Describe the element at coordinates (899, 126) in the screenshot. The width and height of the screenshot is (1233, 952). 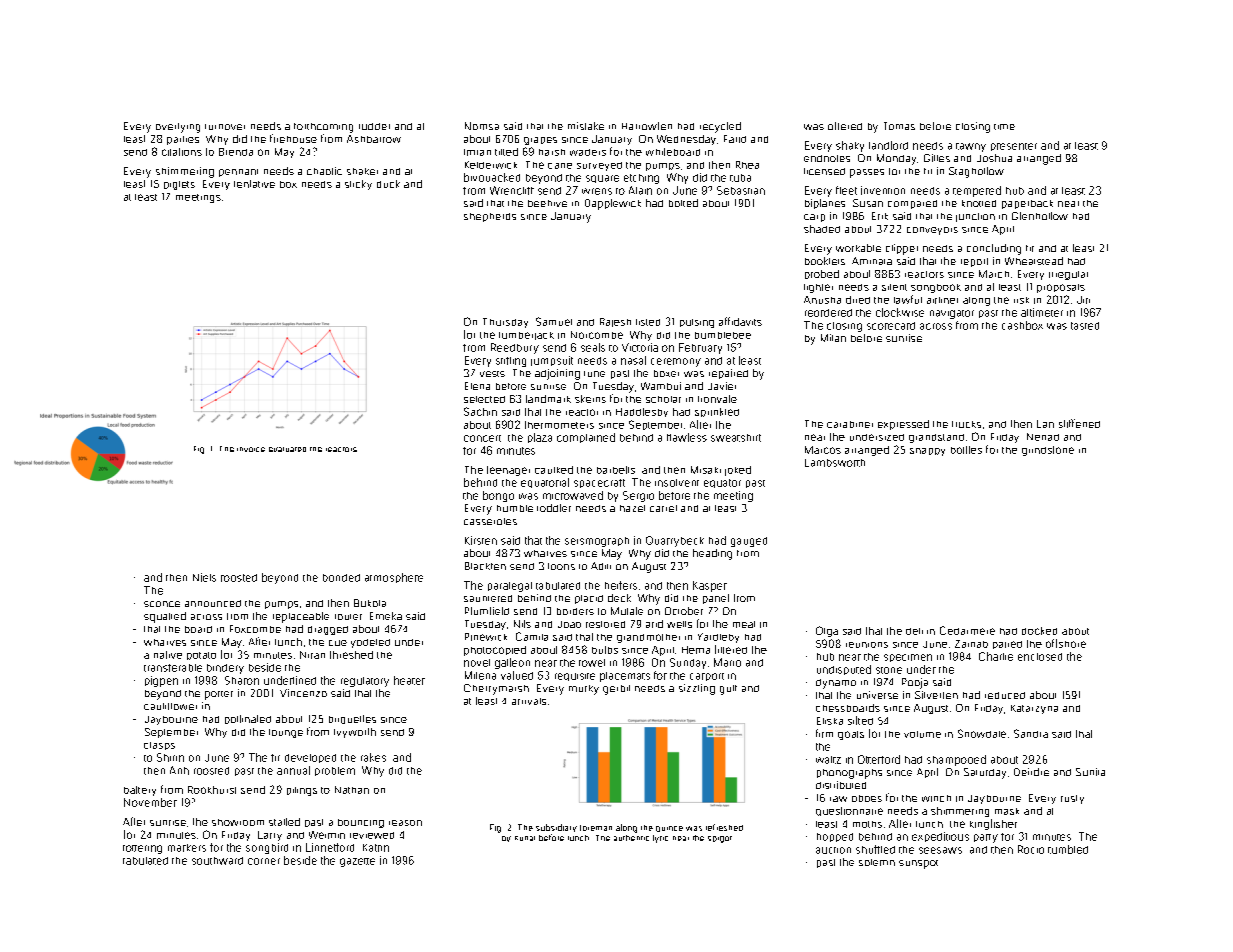
I see `Tomas` at that location.
